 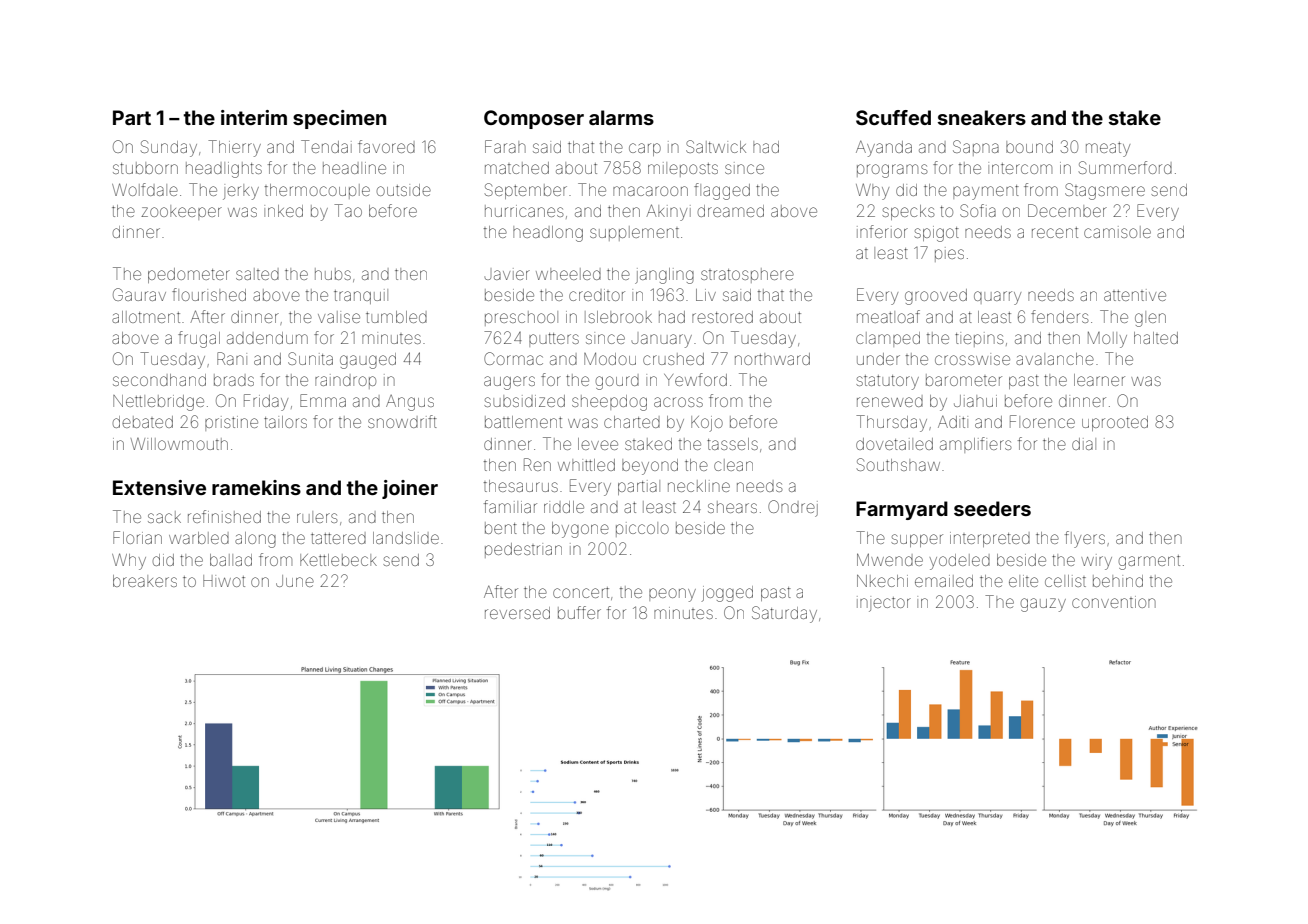 I want to click on flagged, so click(x=722, y=191).
